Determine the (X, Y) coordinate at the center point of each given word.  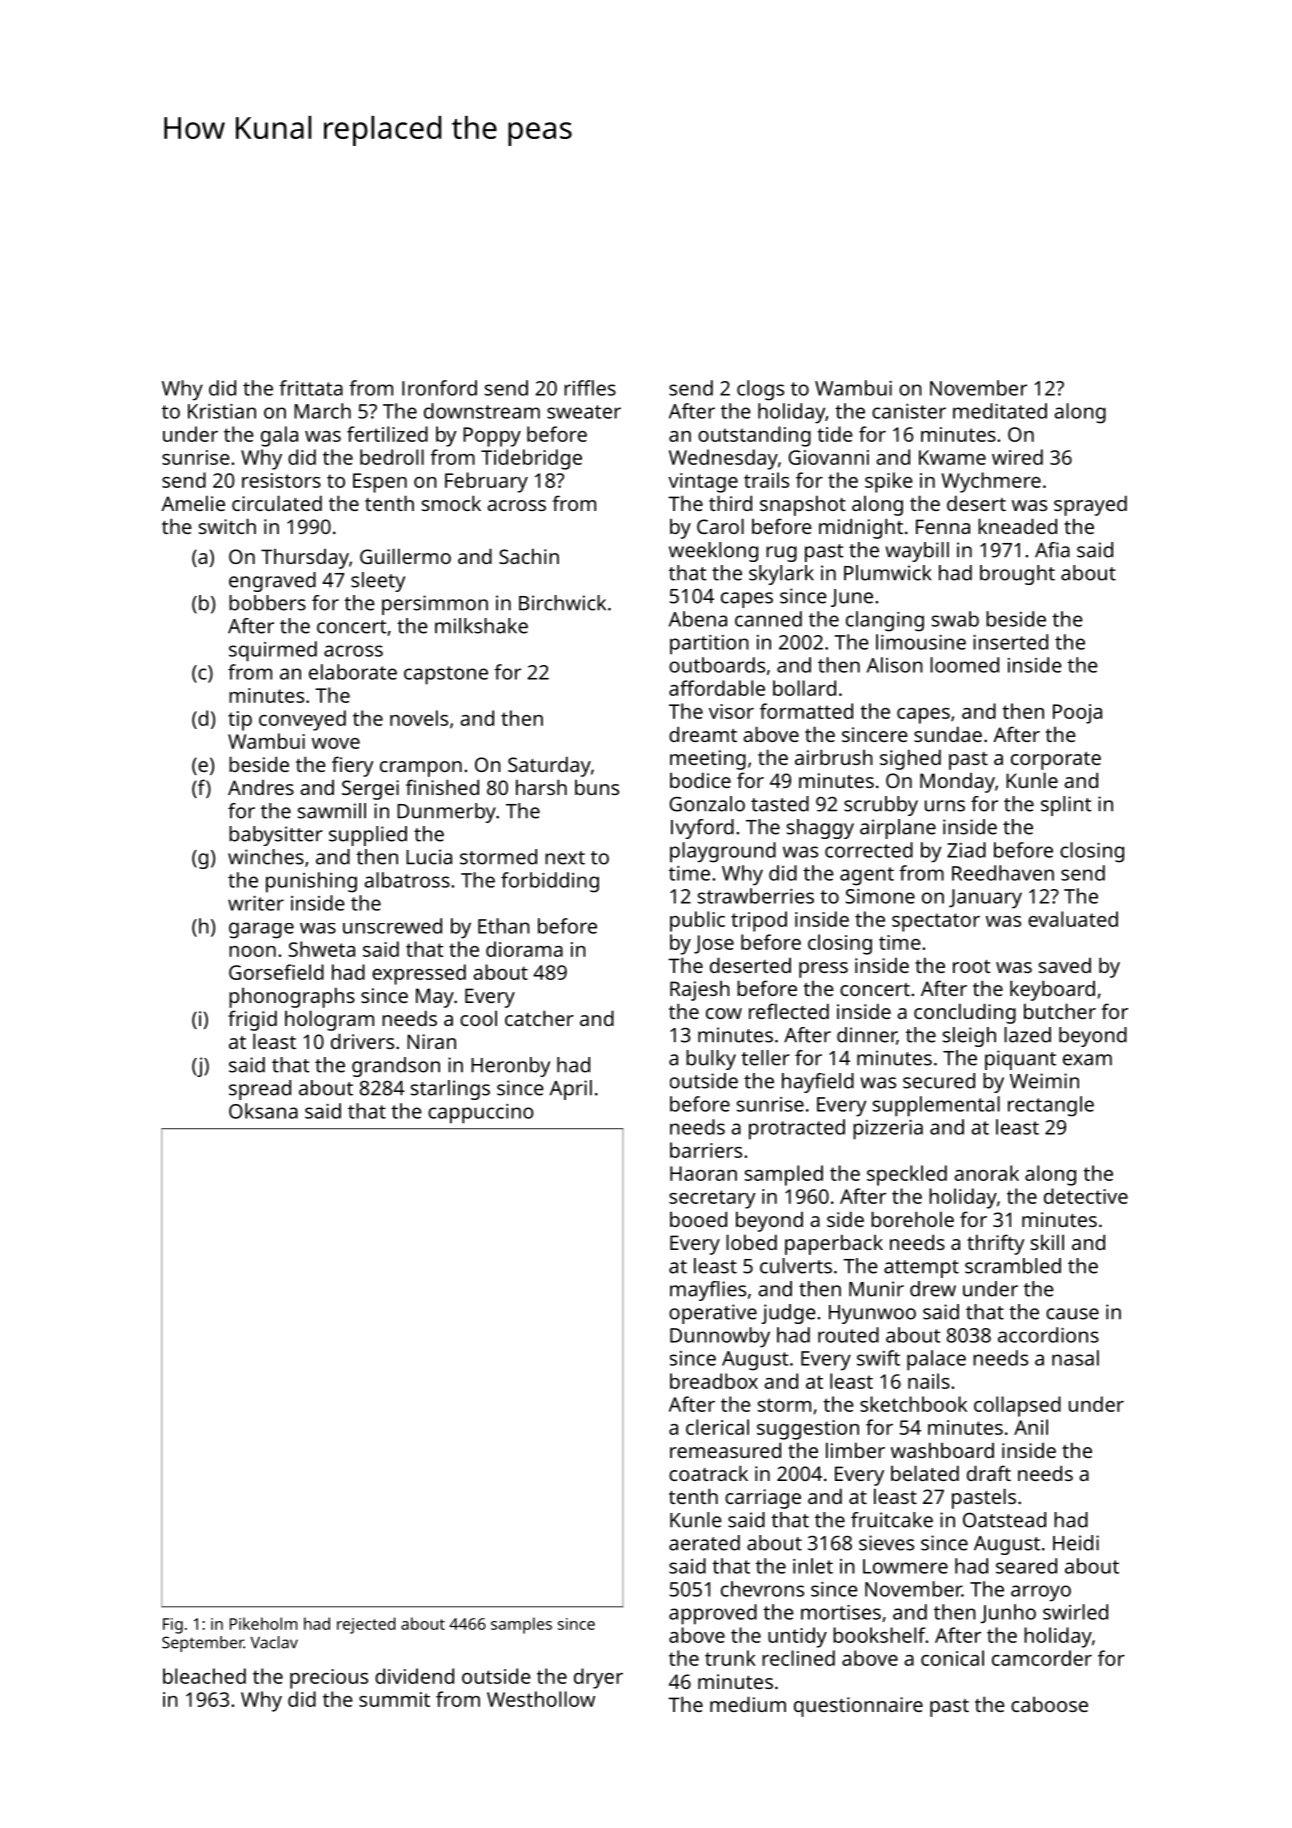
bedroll (392, 457)
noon (252, 951)
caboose (1049, 1704)
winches (266, 857)
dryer (598, 1678)
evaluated (1073, 919)
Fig (173, 1626)
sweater (584, 412)
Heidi (1076, 1543)
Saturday (549, 766)
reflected (789, 1011)
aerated (704, 1543)
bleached (204, 1676)
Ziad (966, 850)
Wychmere (991, 482)
